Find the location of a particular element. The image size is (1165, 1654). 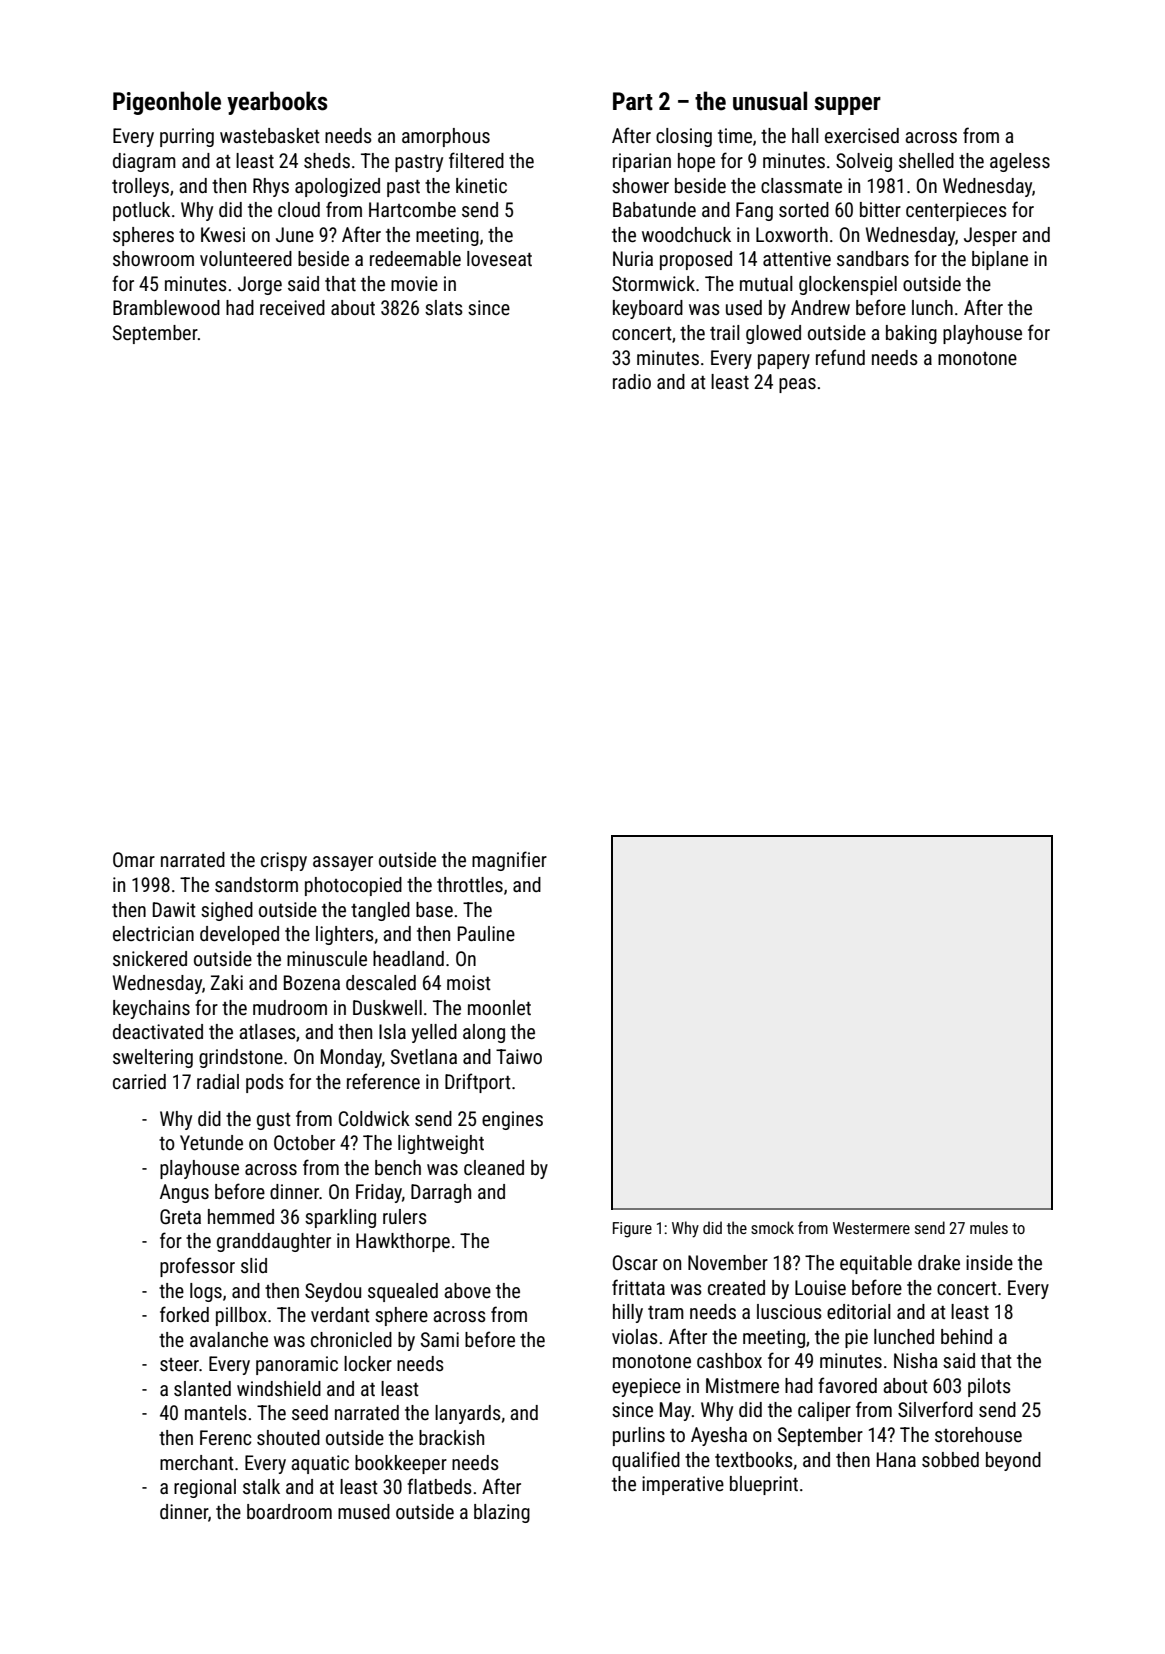

received is located at coordinates (292, 307).
